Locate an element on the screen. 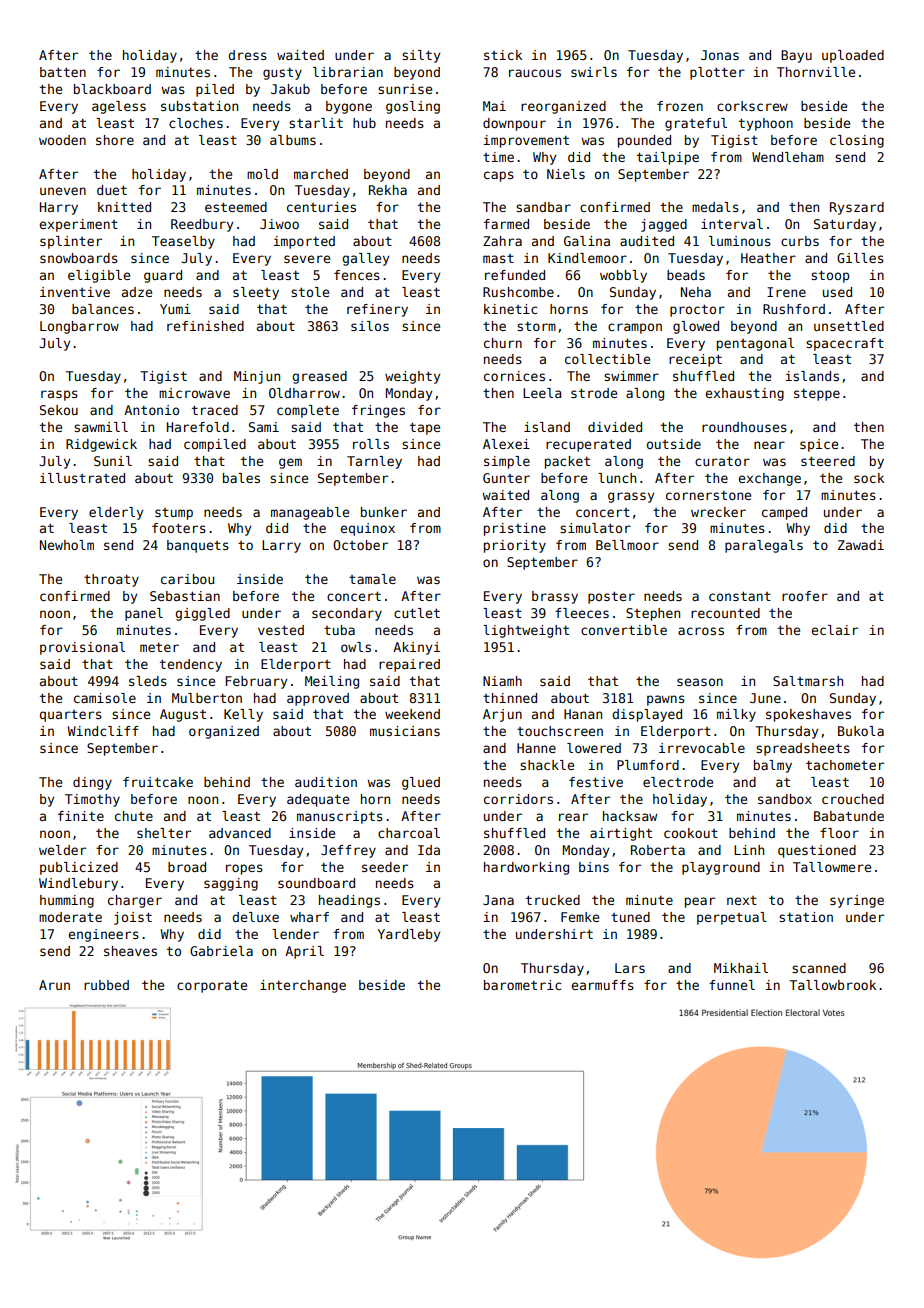 The image size is (924, 1308). funnel is located at coordinates (732, 985).
